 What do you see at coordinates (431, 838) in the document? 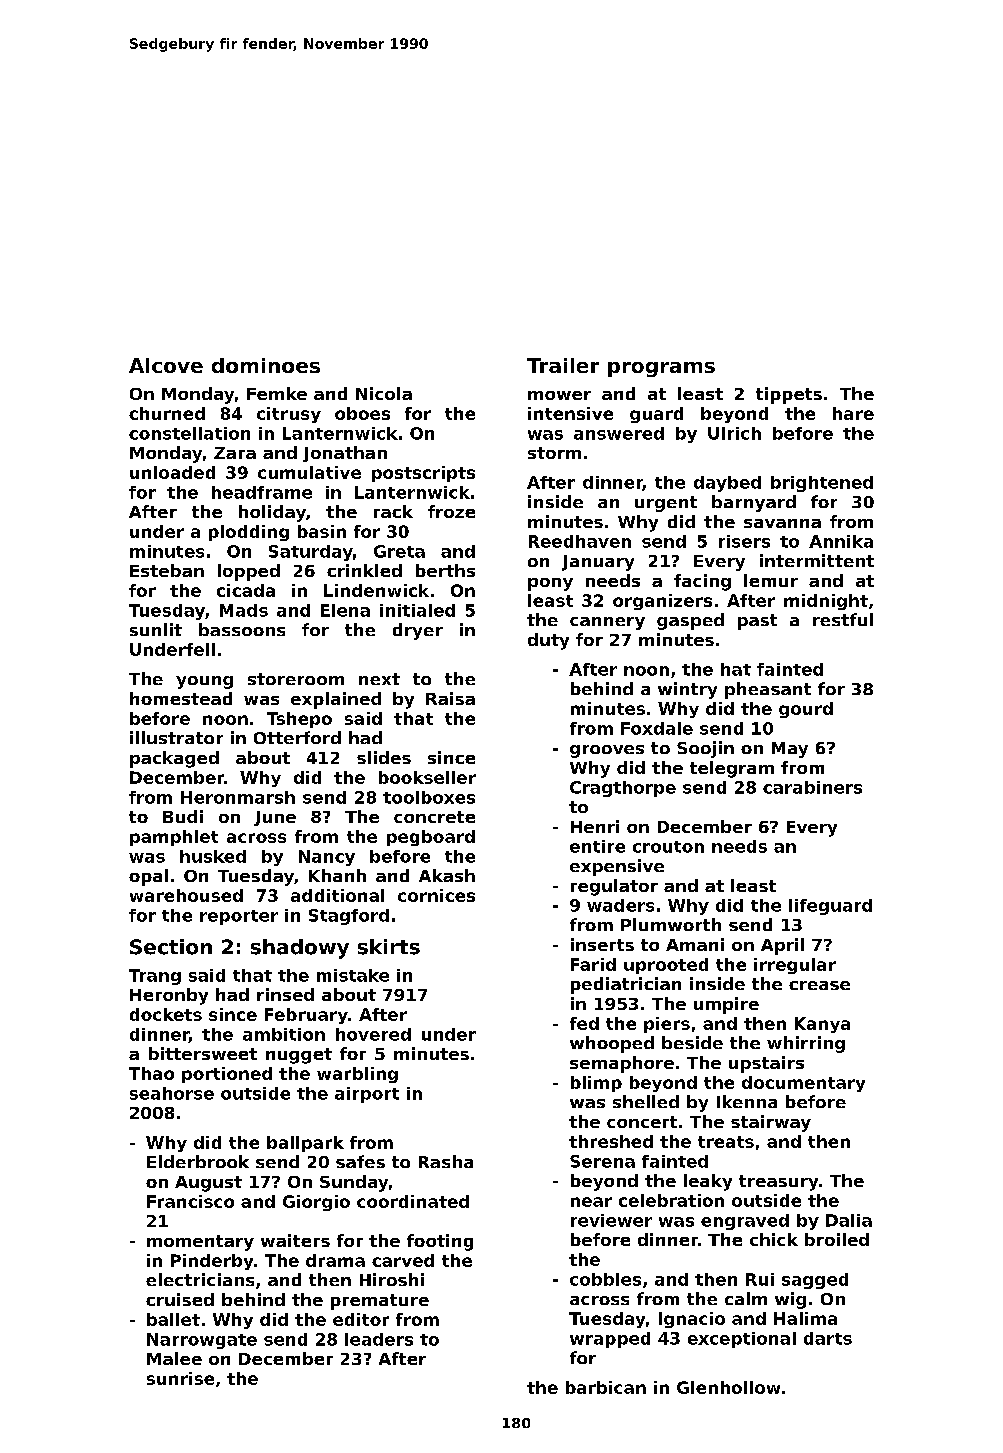
I see `pegboard` at bounding box center [431, 838].
